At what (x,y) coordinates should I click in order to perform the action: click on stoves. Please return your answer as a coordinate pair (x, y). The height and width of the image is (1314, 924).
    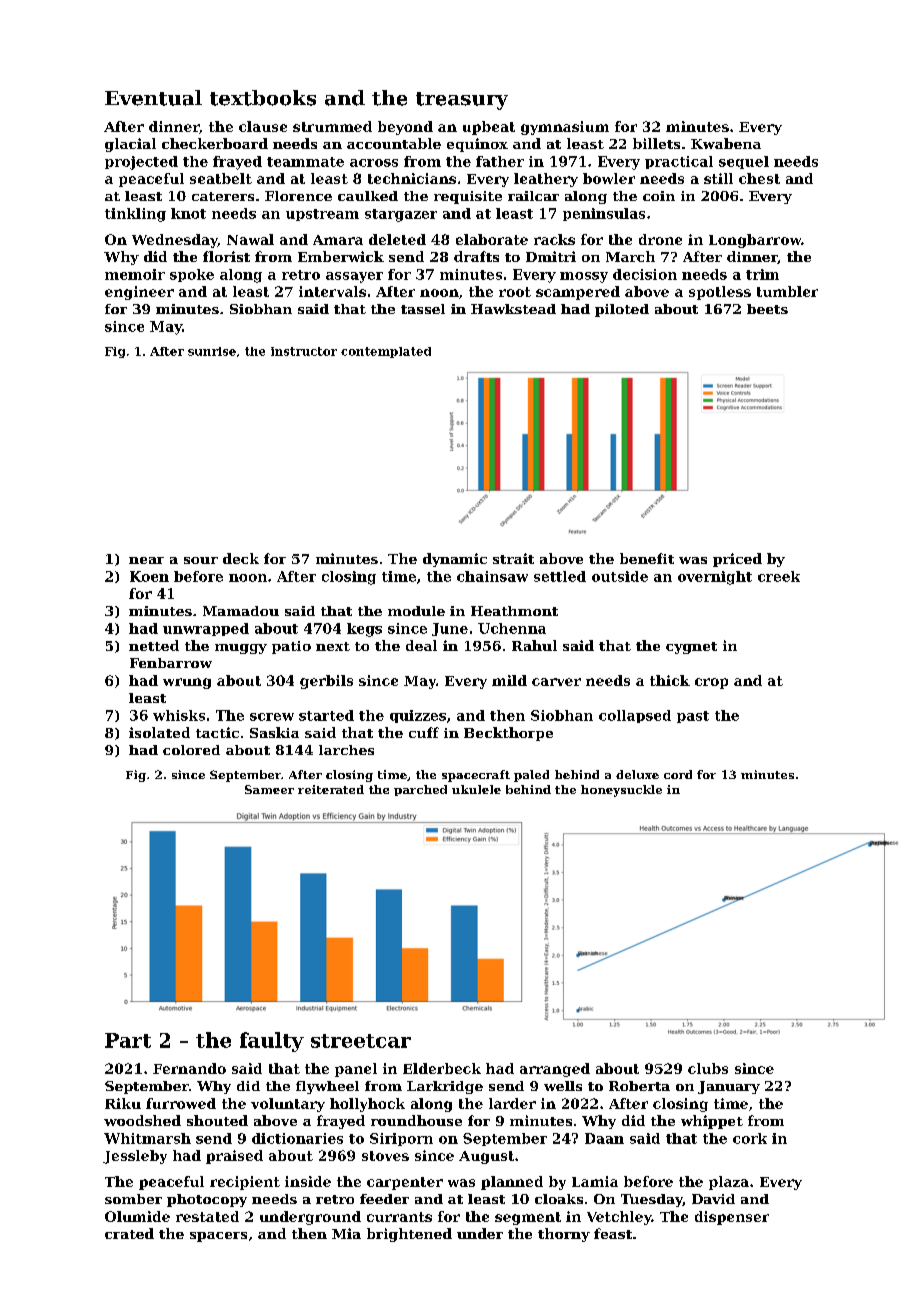
    Looking at the image, I should click on (385, 1156).
